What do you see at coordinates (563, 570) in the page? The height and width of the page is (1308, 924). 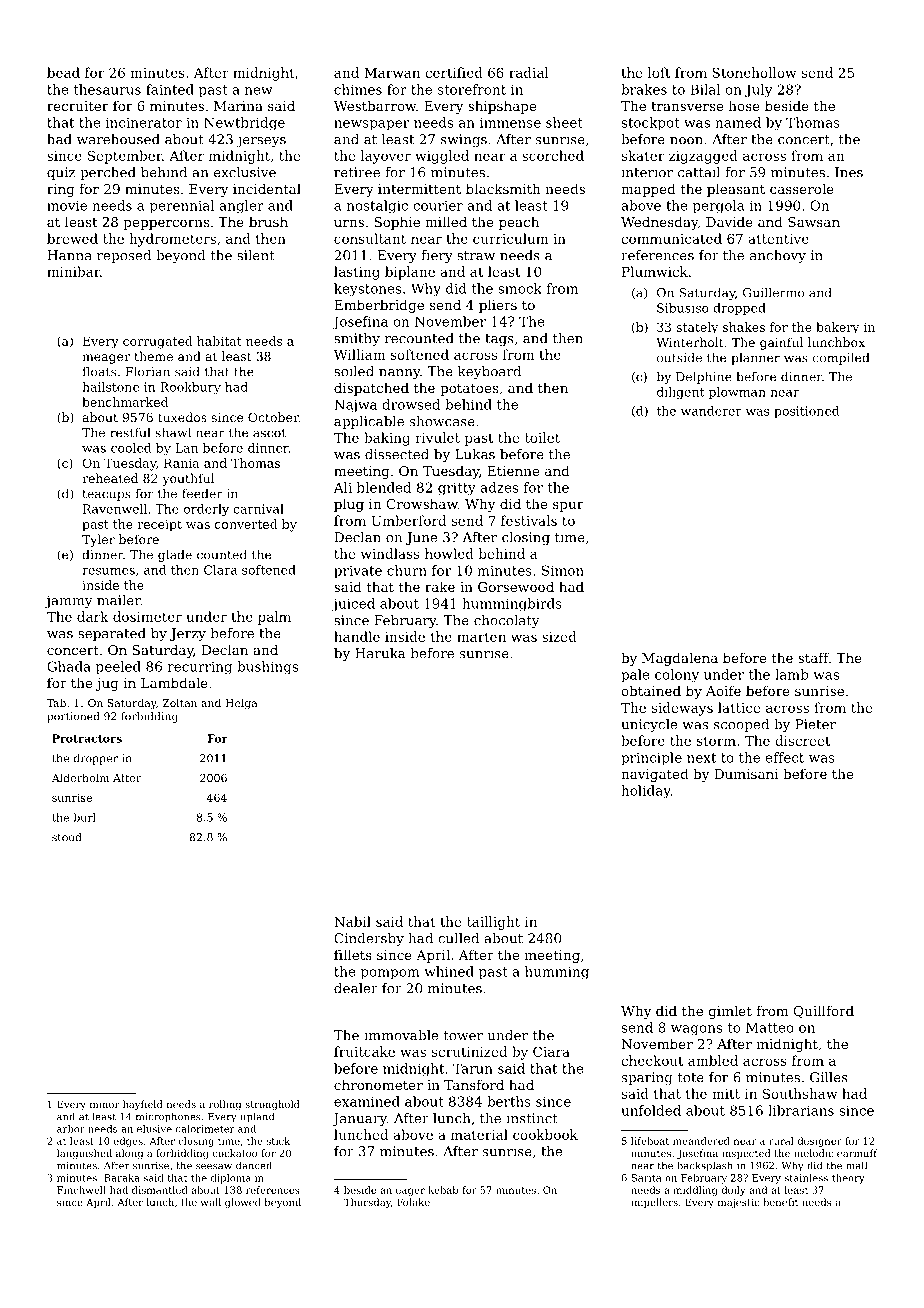 I see `Simon` at bounding box center [563, 570].
